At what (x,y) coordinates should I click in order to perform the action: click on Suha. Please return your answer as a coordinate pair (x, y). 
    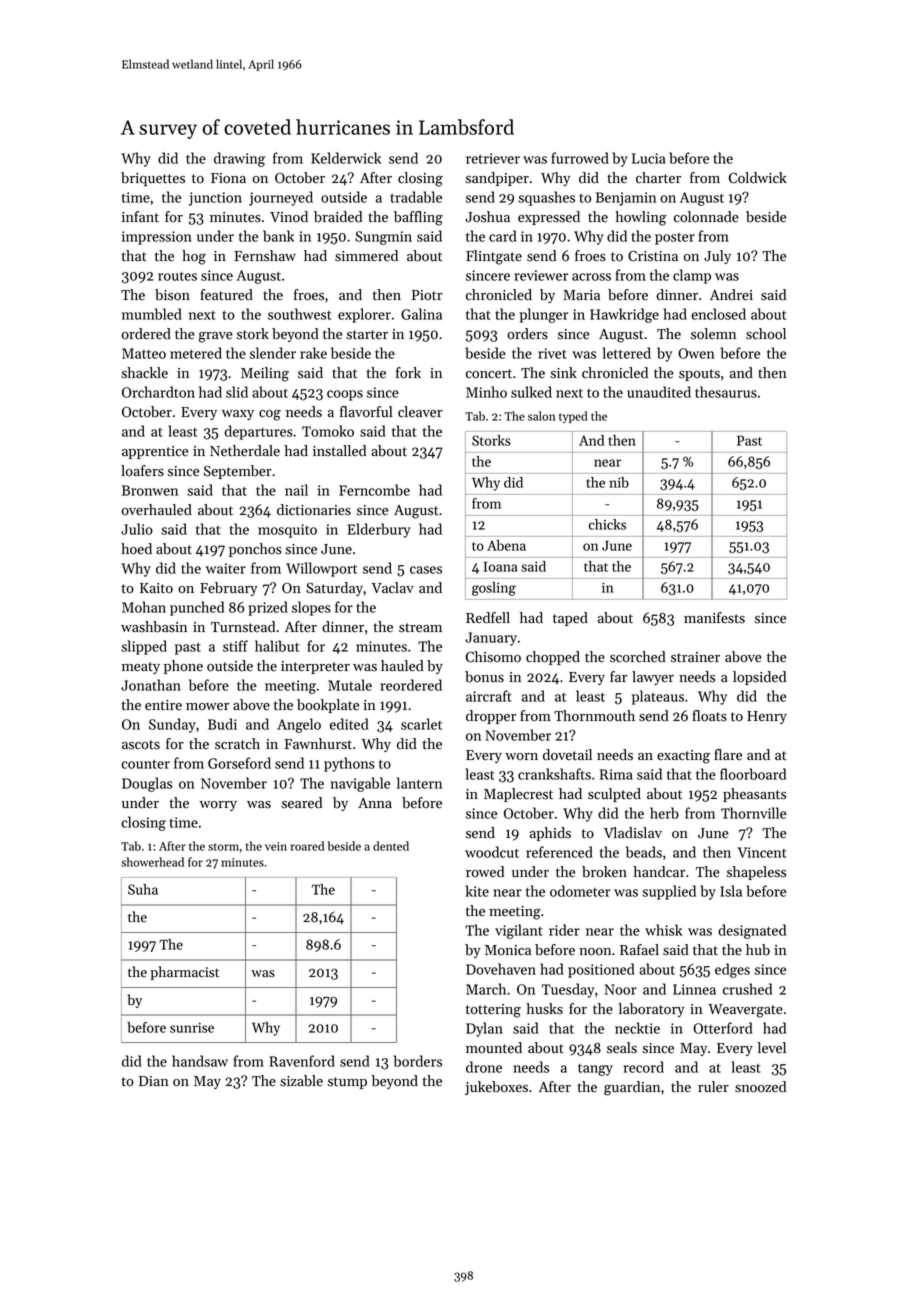
    Looking at the image, I should click on (143, 889).
